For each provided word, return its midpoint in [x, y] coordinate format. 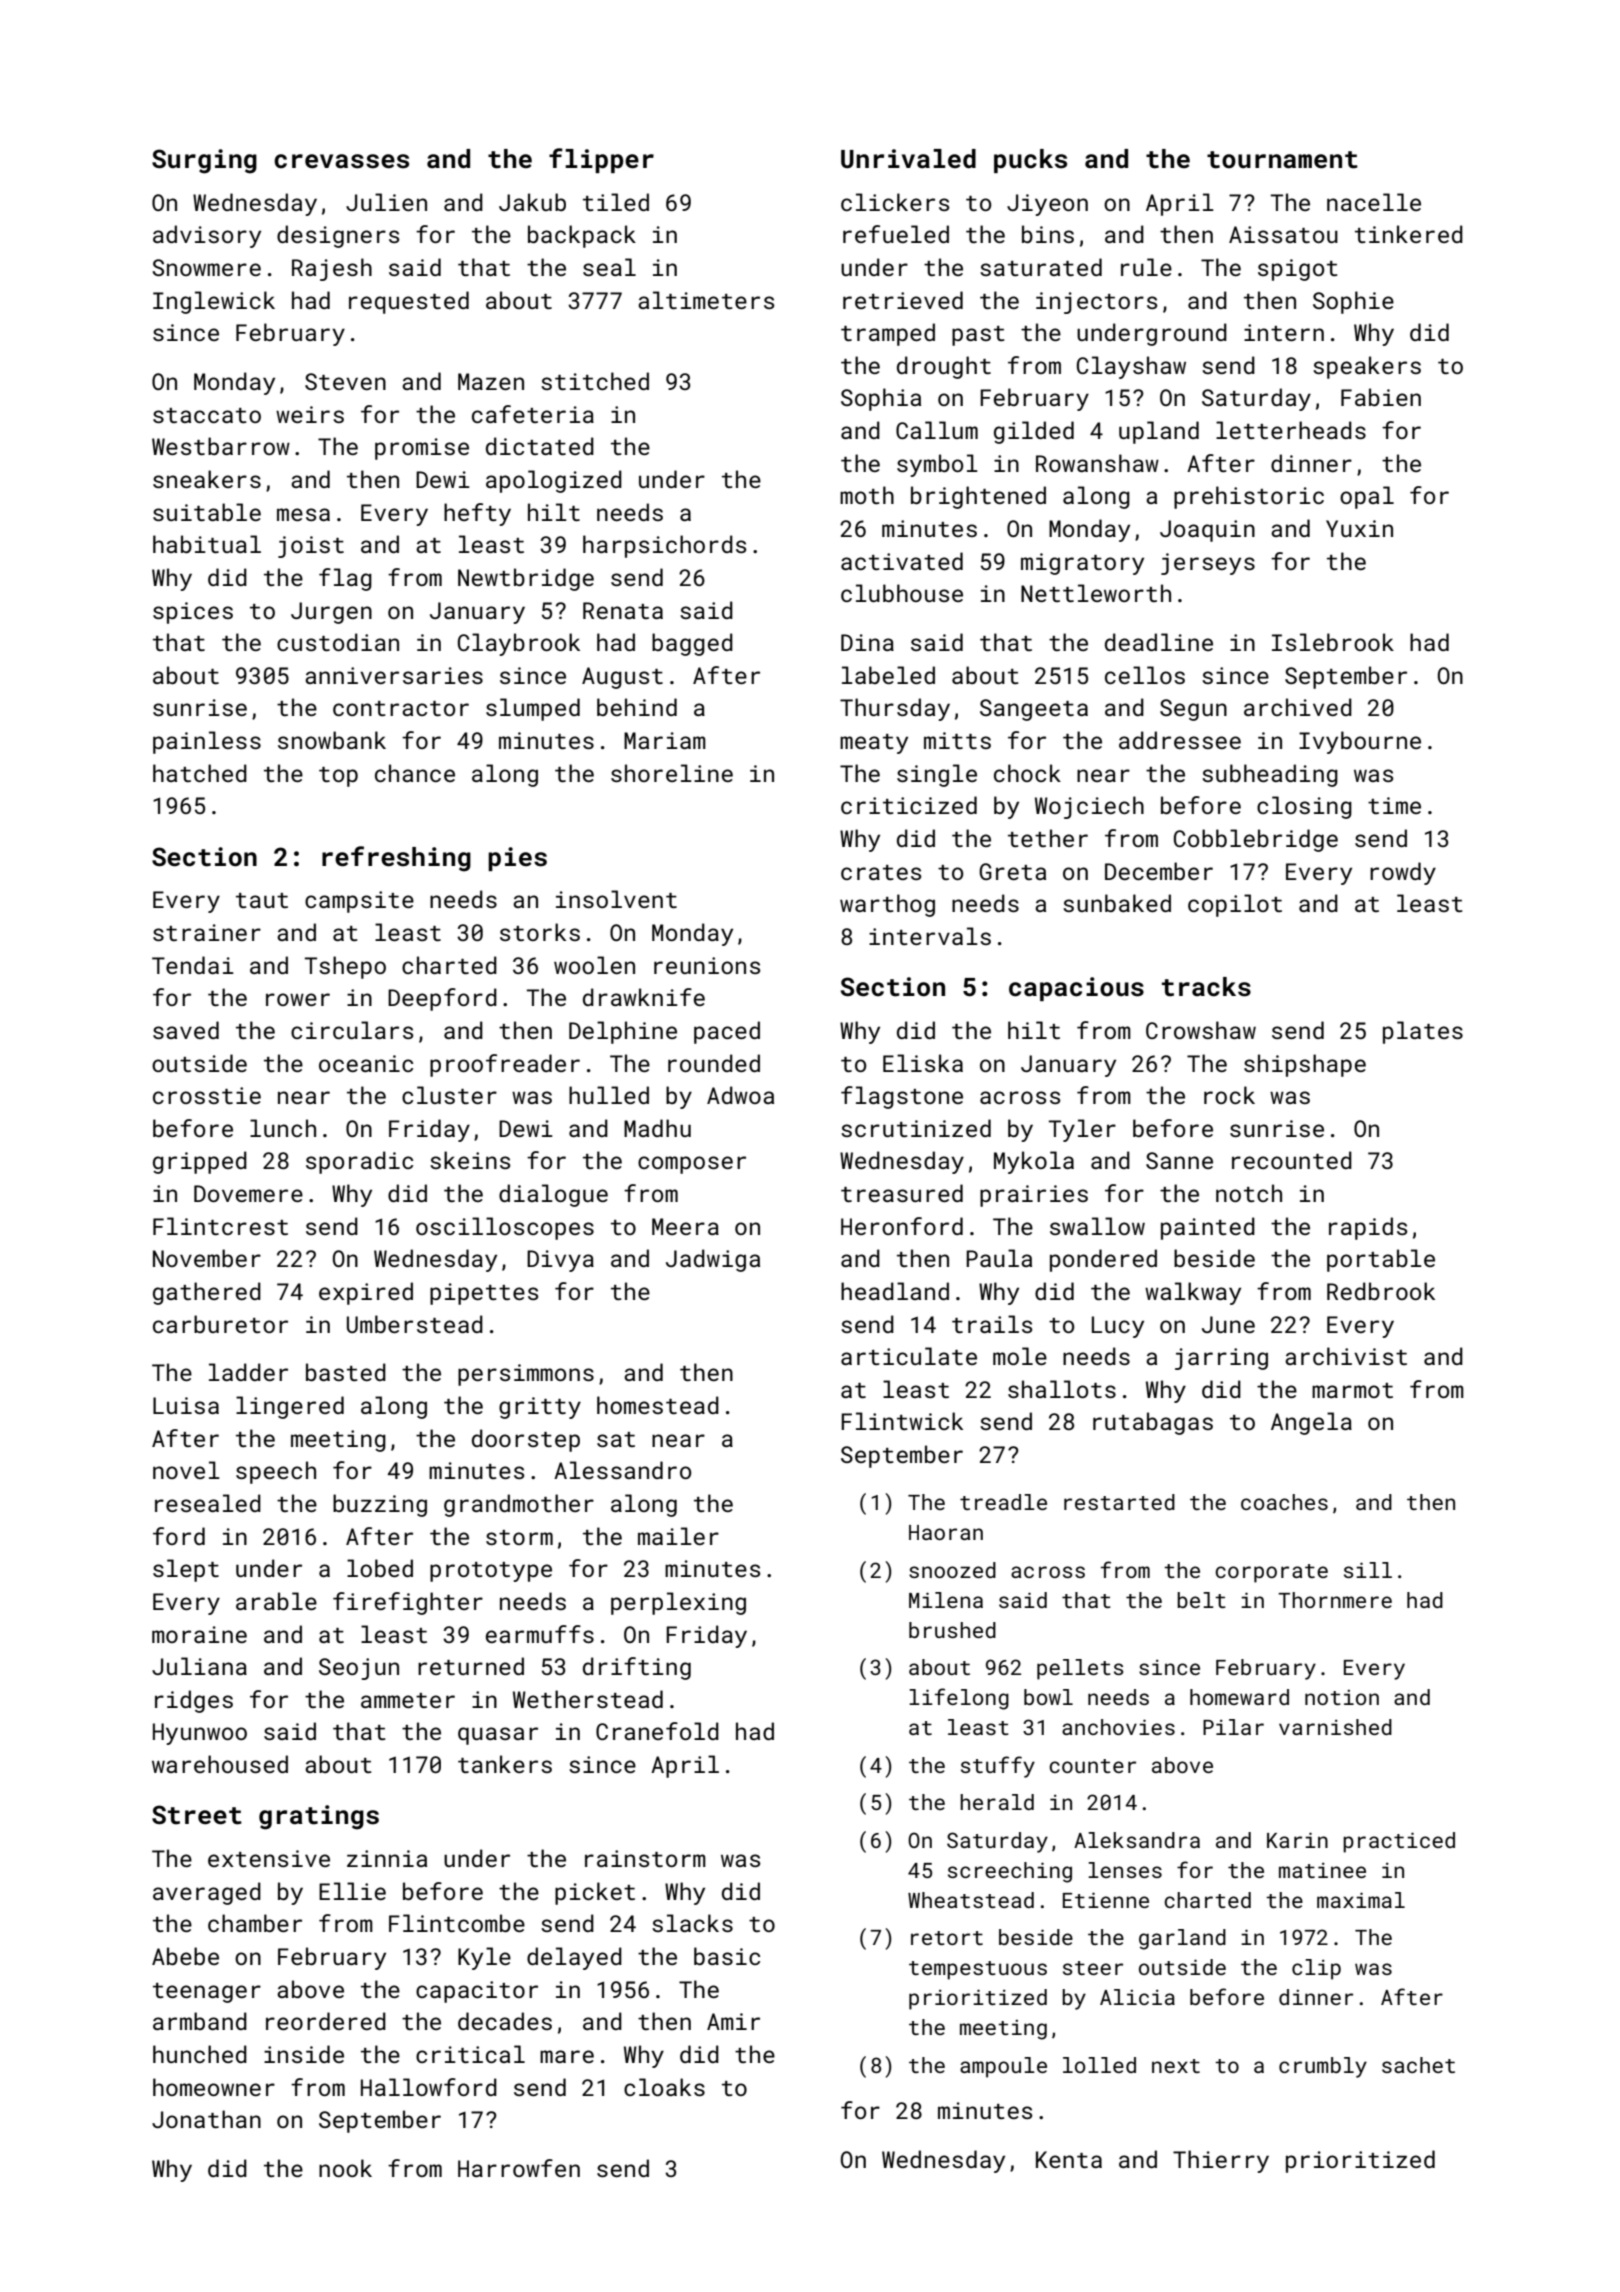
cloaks [664, 2087]
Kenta [1069, 2159]
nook [345, 2168]
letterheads [1291, 430]
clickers [895, 202]
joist [311, 547]
